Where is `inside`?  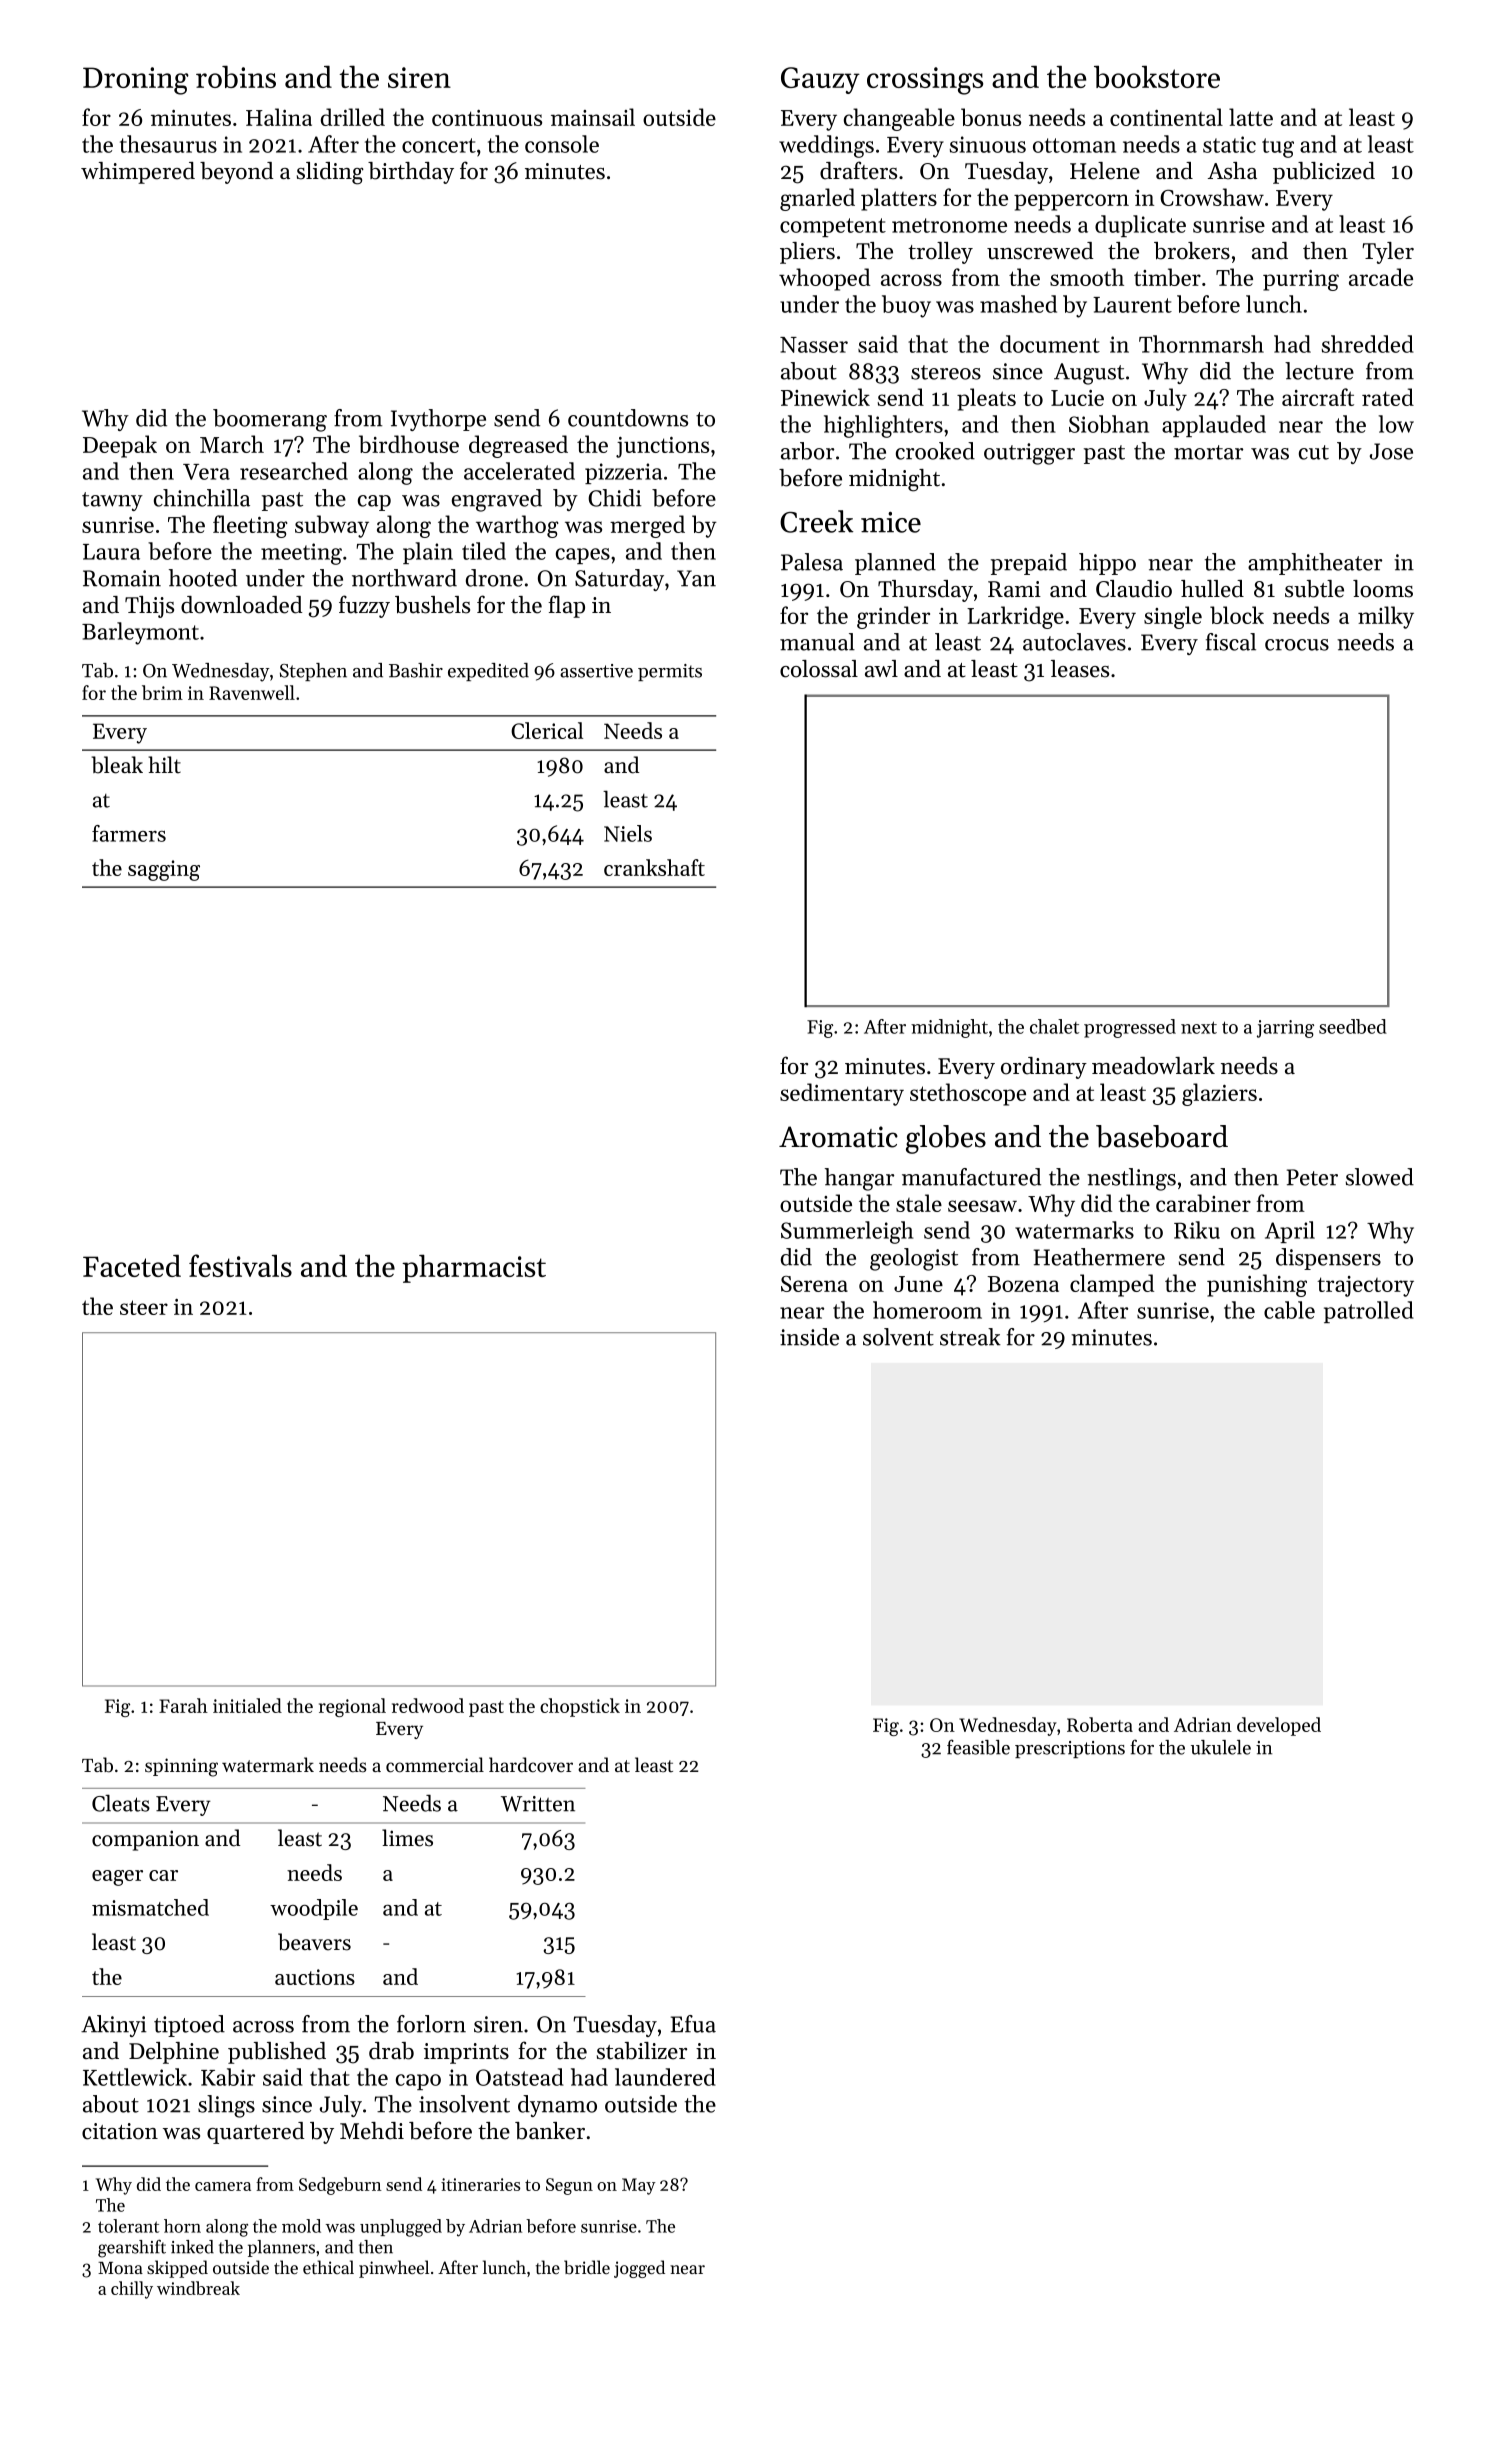
inside is located at coordinates (809, 1337).
